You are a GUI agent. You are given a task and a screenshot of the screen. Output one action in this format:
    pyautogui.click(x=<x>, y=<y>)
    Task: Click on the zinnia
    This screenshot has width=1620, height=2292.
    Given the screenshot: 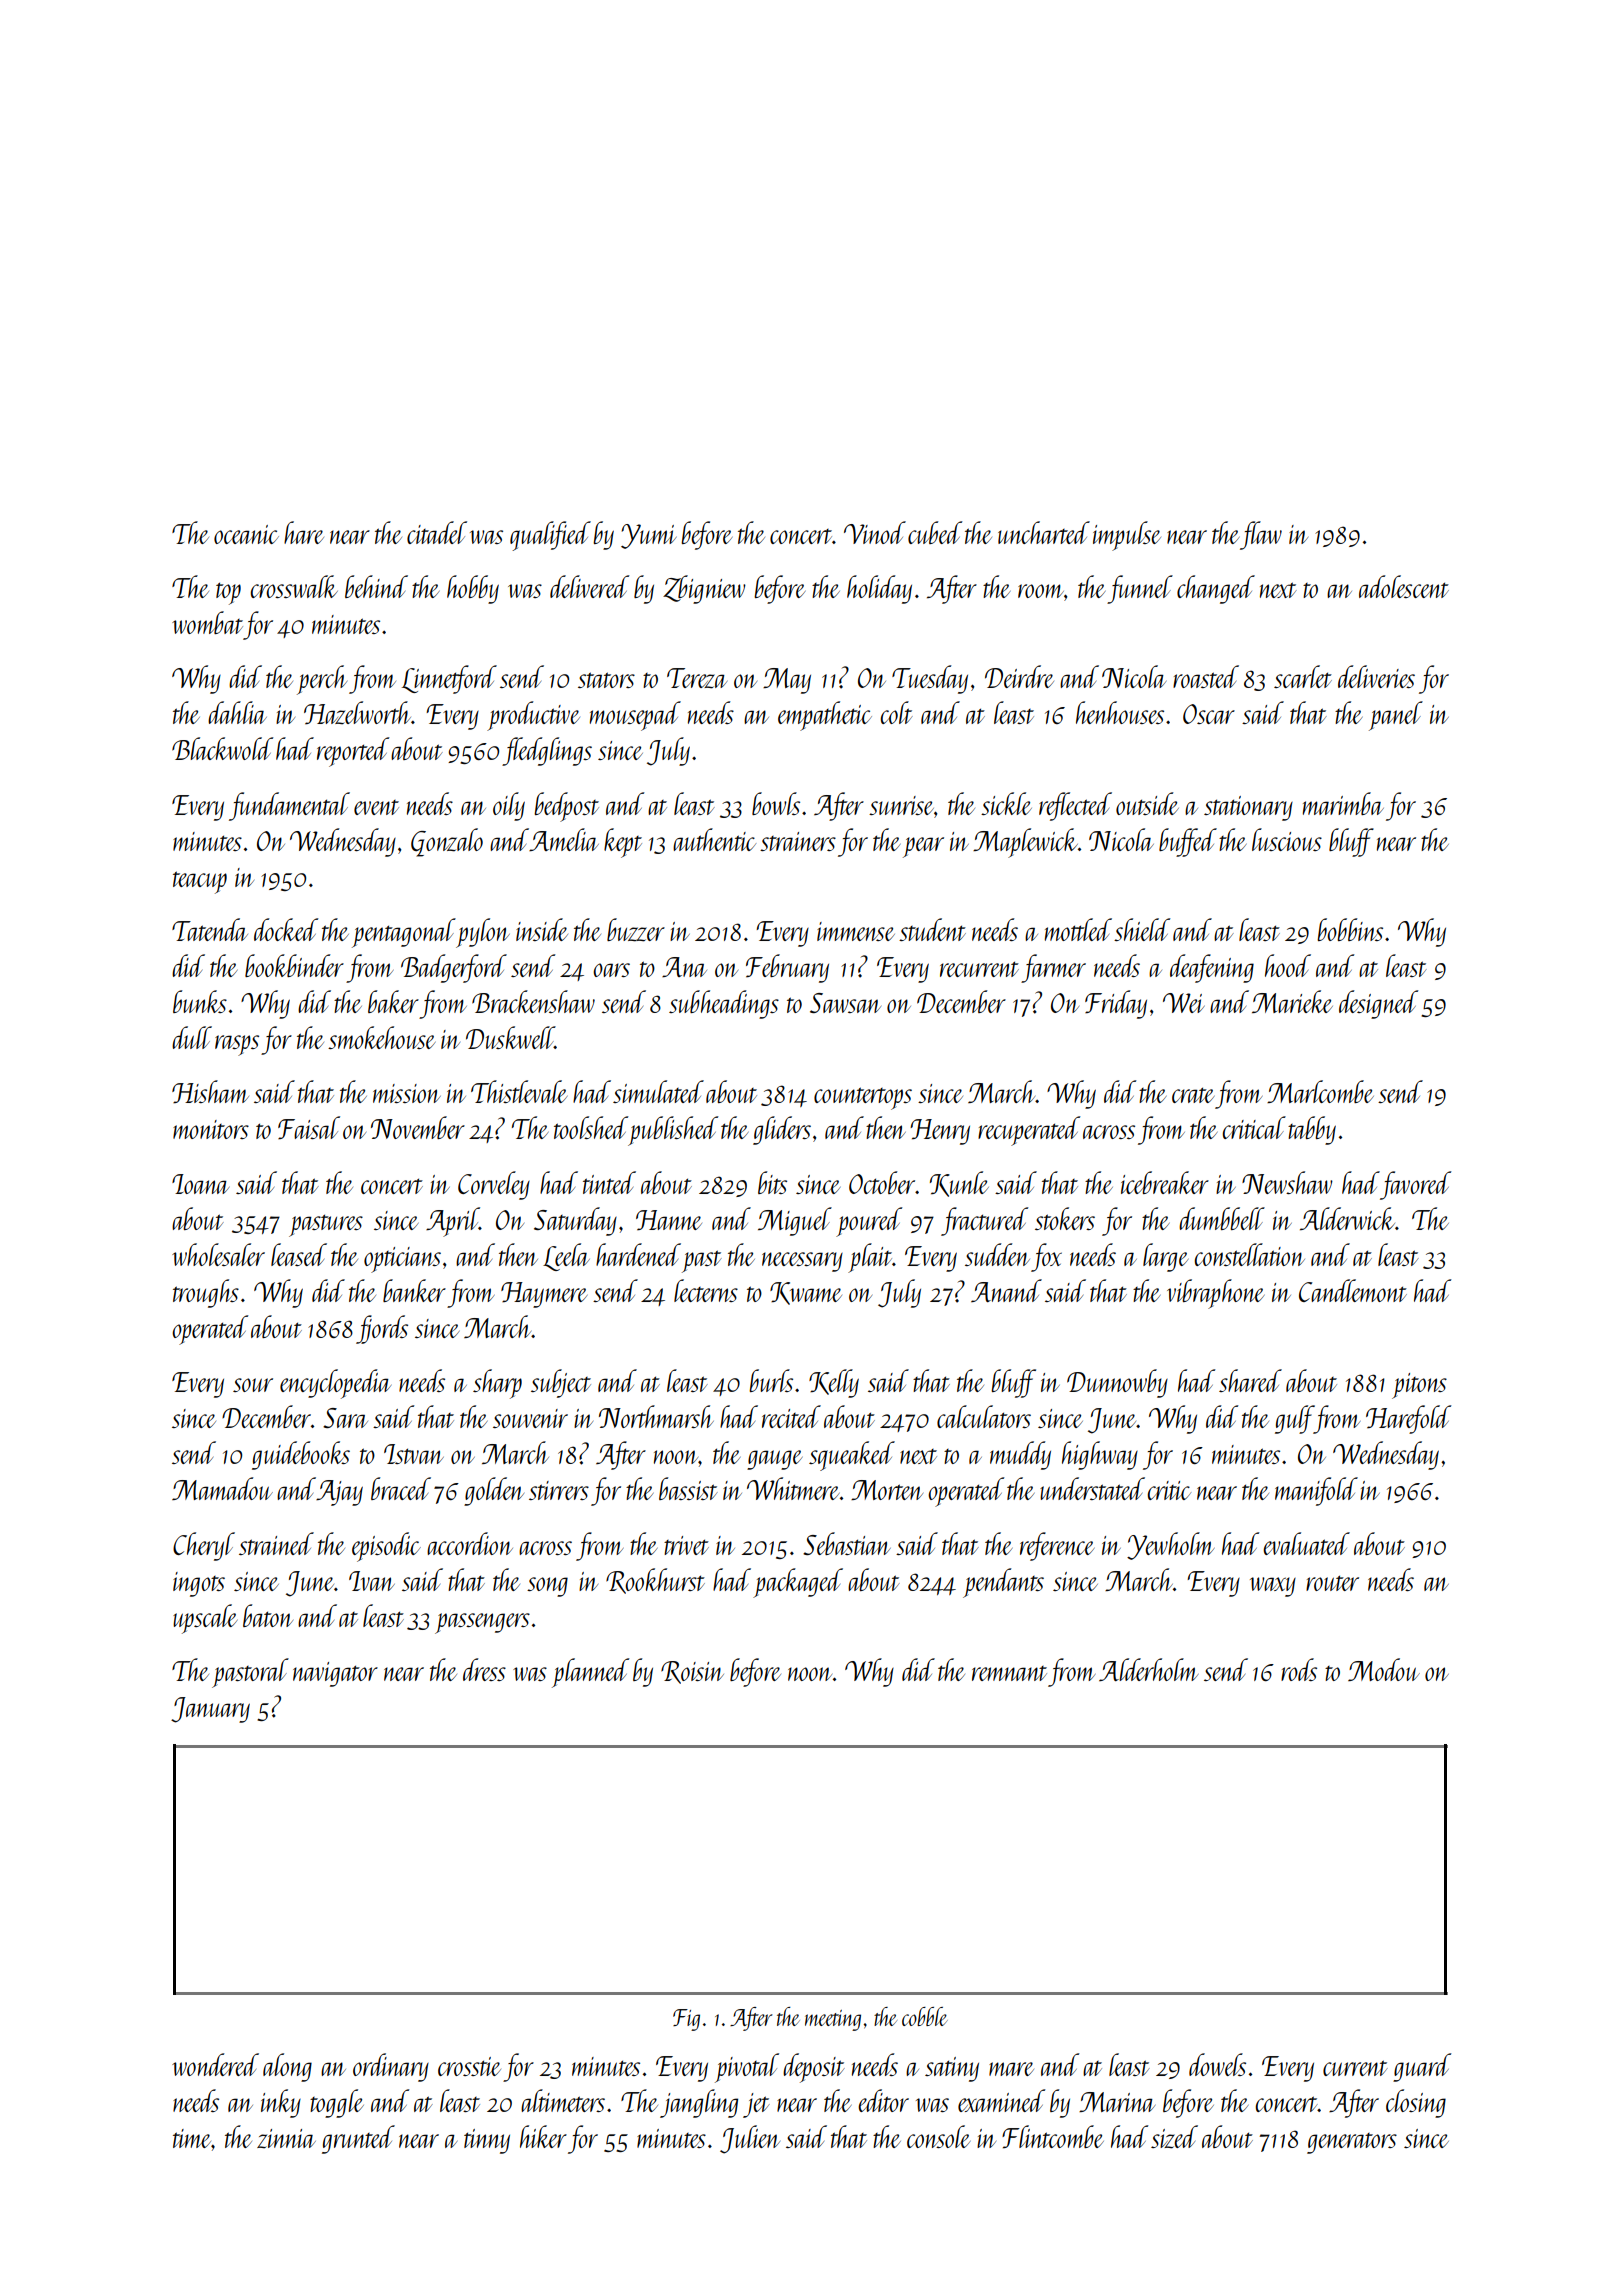 What is the action you would take?
    pyautogui.click(x=286, y=2139)
